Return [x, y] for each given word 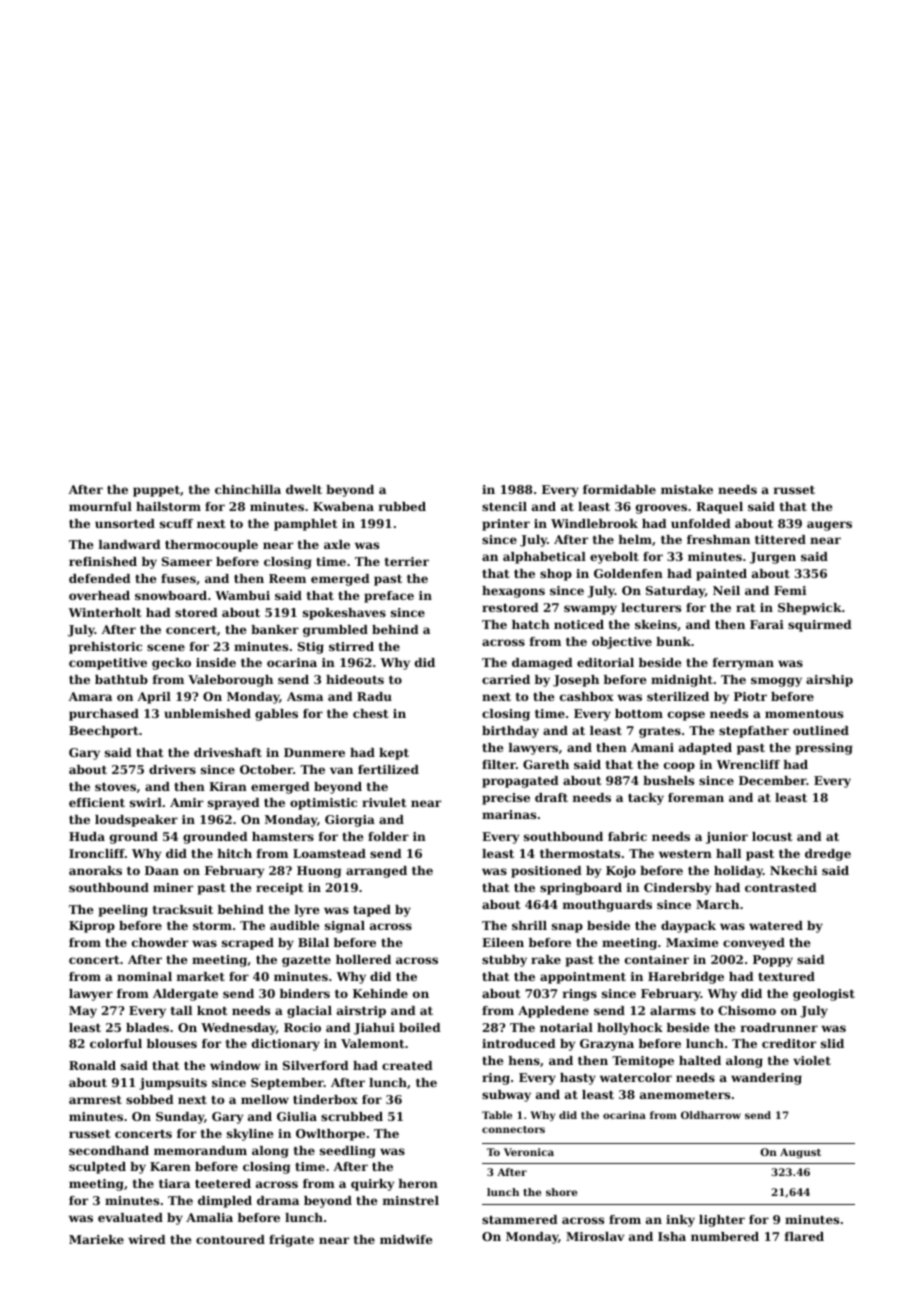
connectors [513, 1129]
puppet [156, 491]
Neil [726, 590]
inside [216, 662]
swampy [590, 610]
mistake [687, 489]
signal [345, 927]
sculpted [97, 1168]
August [800, 1153]
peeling [123, 911]
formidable [619, 489]
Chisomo [747, 1010]
